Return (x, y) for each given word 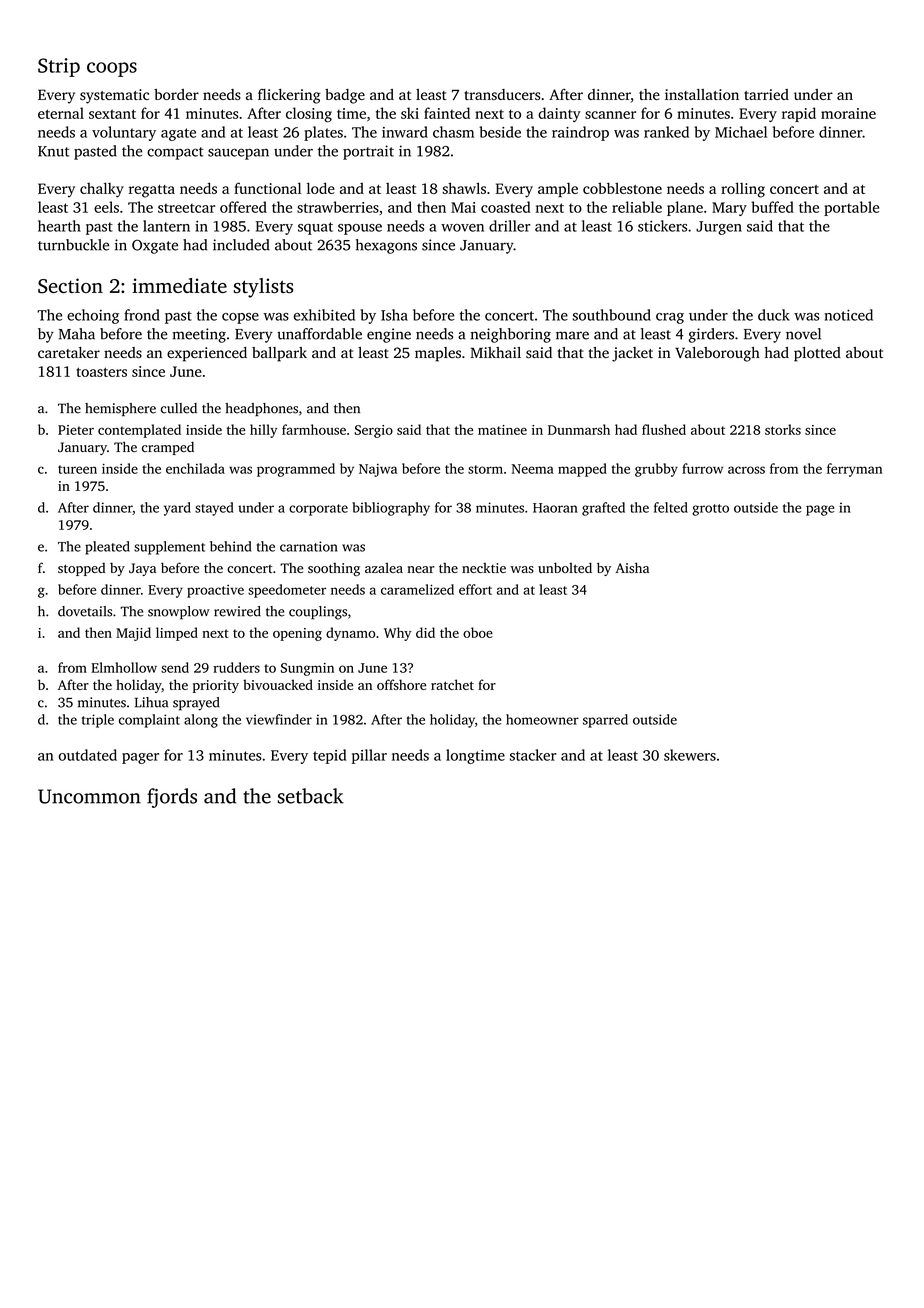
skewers (690, 755)
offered (243, 207)
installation (702, 94)
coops (112, 69)
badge (345, 96)
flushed (664, 429)
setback (311, 796)
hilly (263, 431)
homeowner (542, 719)
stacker (533, 755)
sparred (605, 721)
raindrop (580, 133)
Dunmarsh (579, 429)
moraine (848, 113)
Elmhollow (124, 667)
